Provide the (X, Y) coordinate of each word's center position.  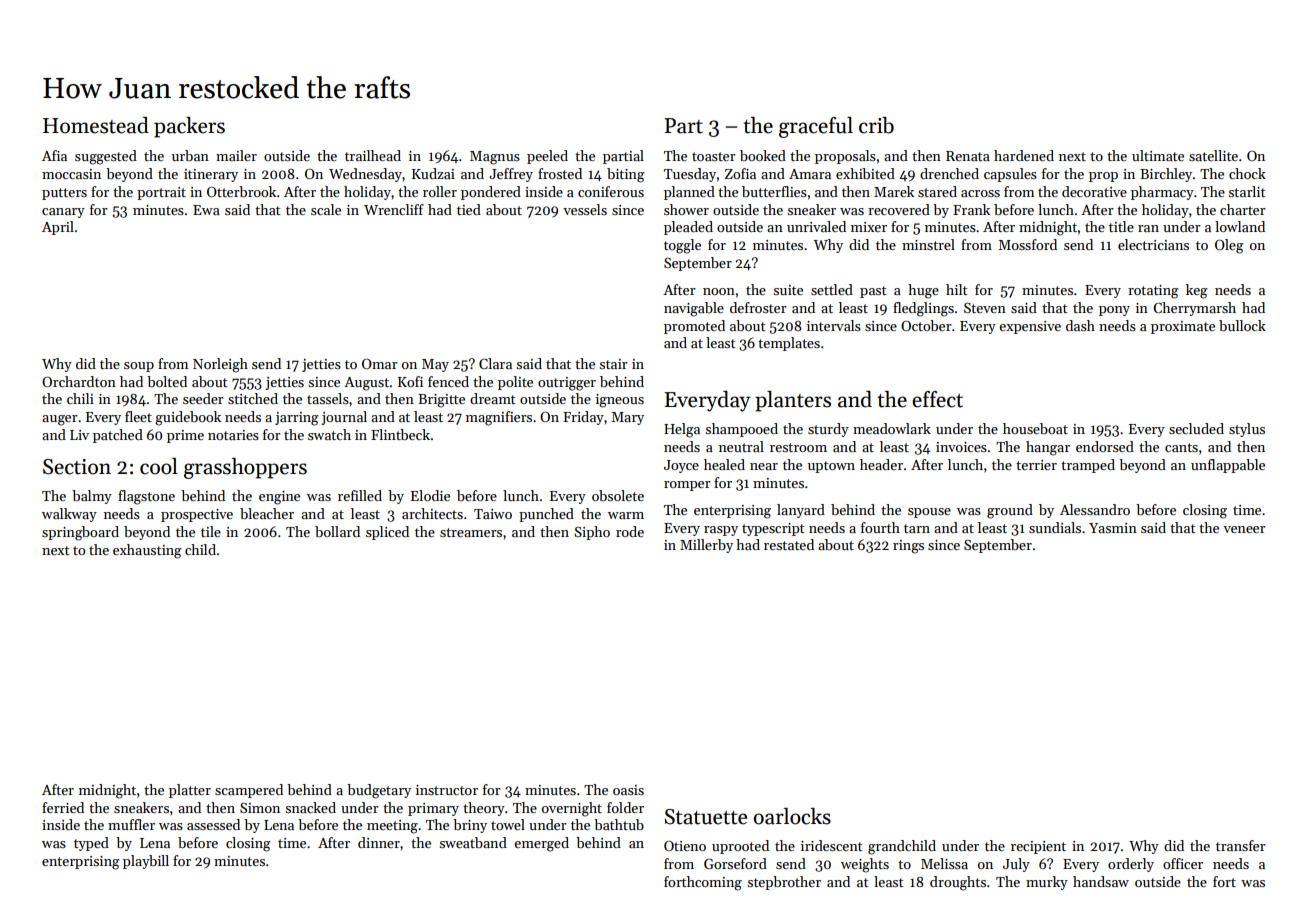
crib (876, 125)
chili (80, 398)
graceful (816, 127)
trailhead (373, 155)
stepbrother (784, 883)
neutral (741, 446)
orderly (1131, 865)
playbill (146, 862)
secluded (1196, 428)
